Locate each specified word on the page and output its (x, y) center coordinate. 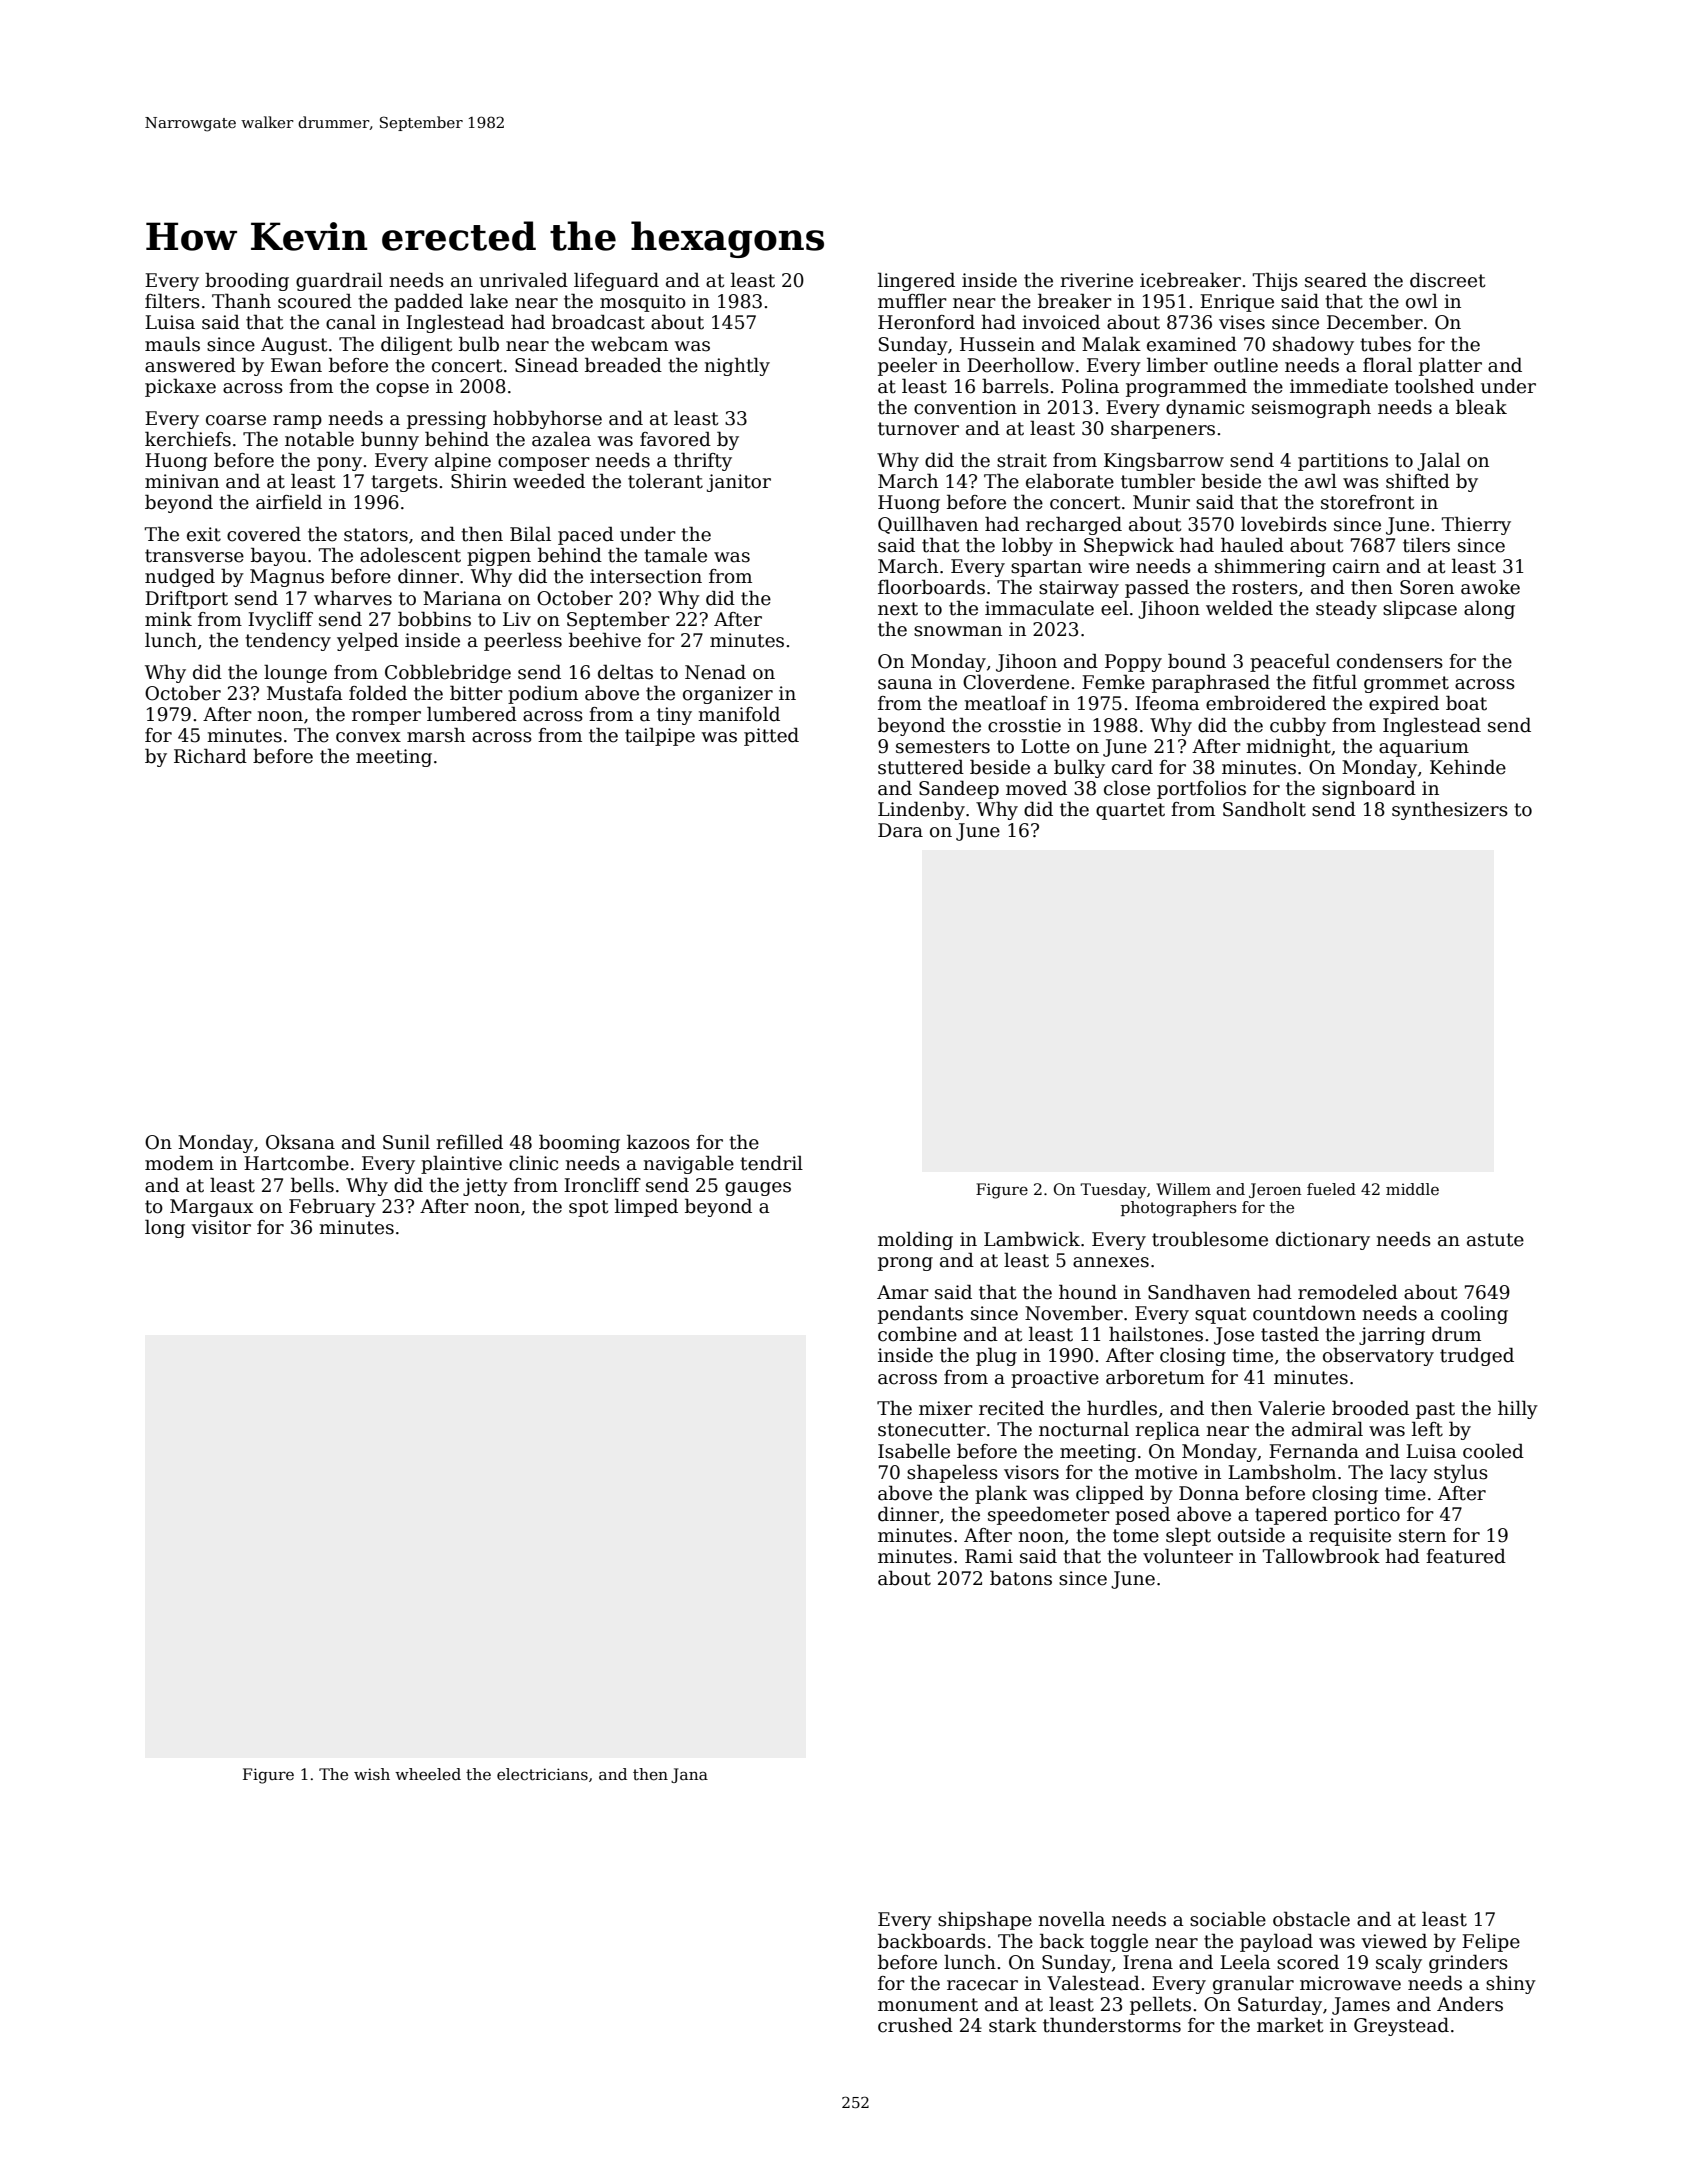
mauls (172, 344)
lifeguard (616, 281)
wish (372, 1774)
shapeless (952, 1473)
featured (1466, 1556)
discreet (1448, 280)
